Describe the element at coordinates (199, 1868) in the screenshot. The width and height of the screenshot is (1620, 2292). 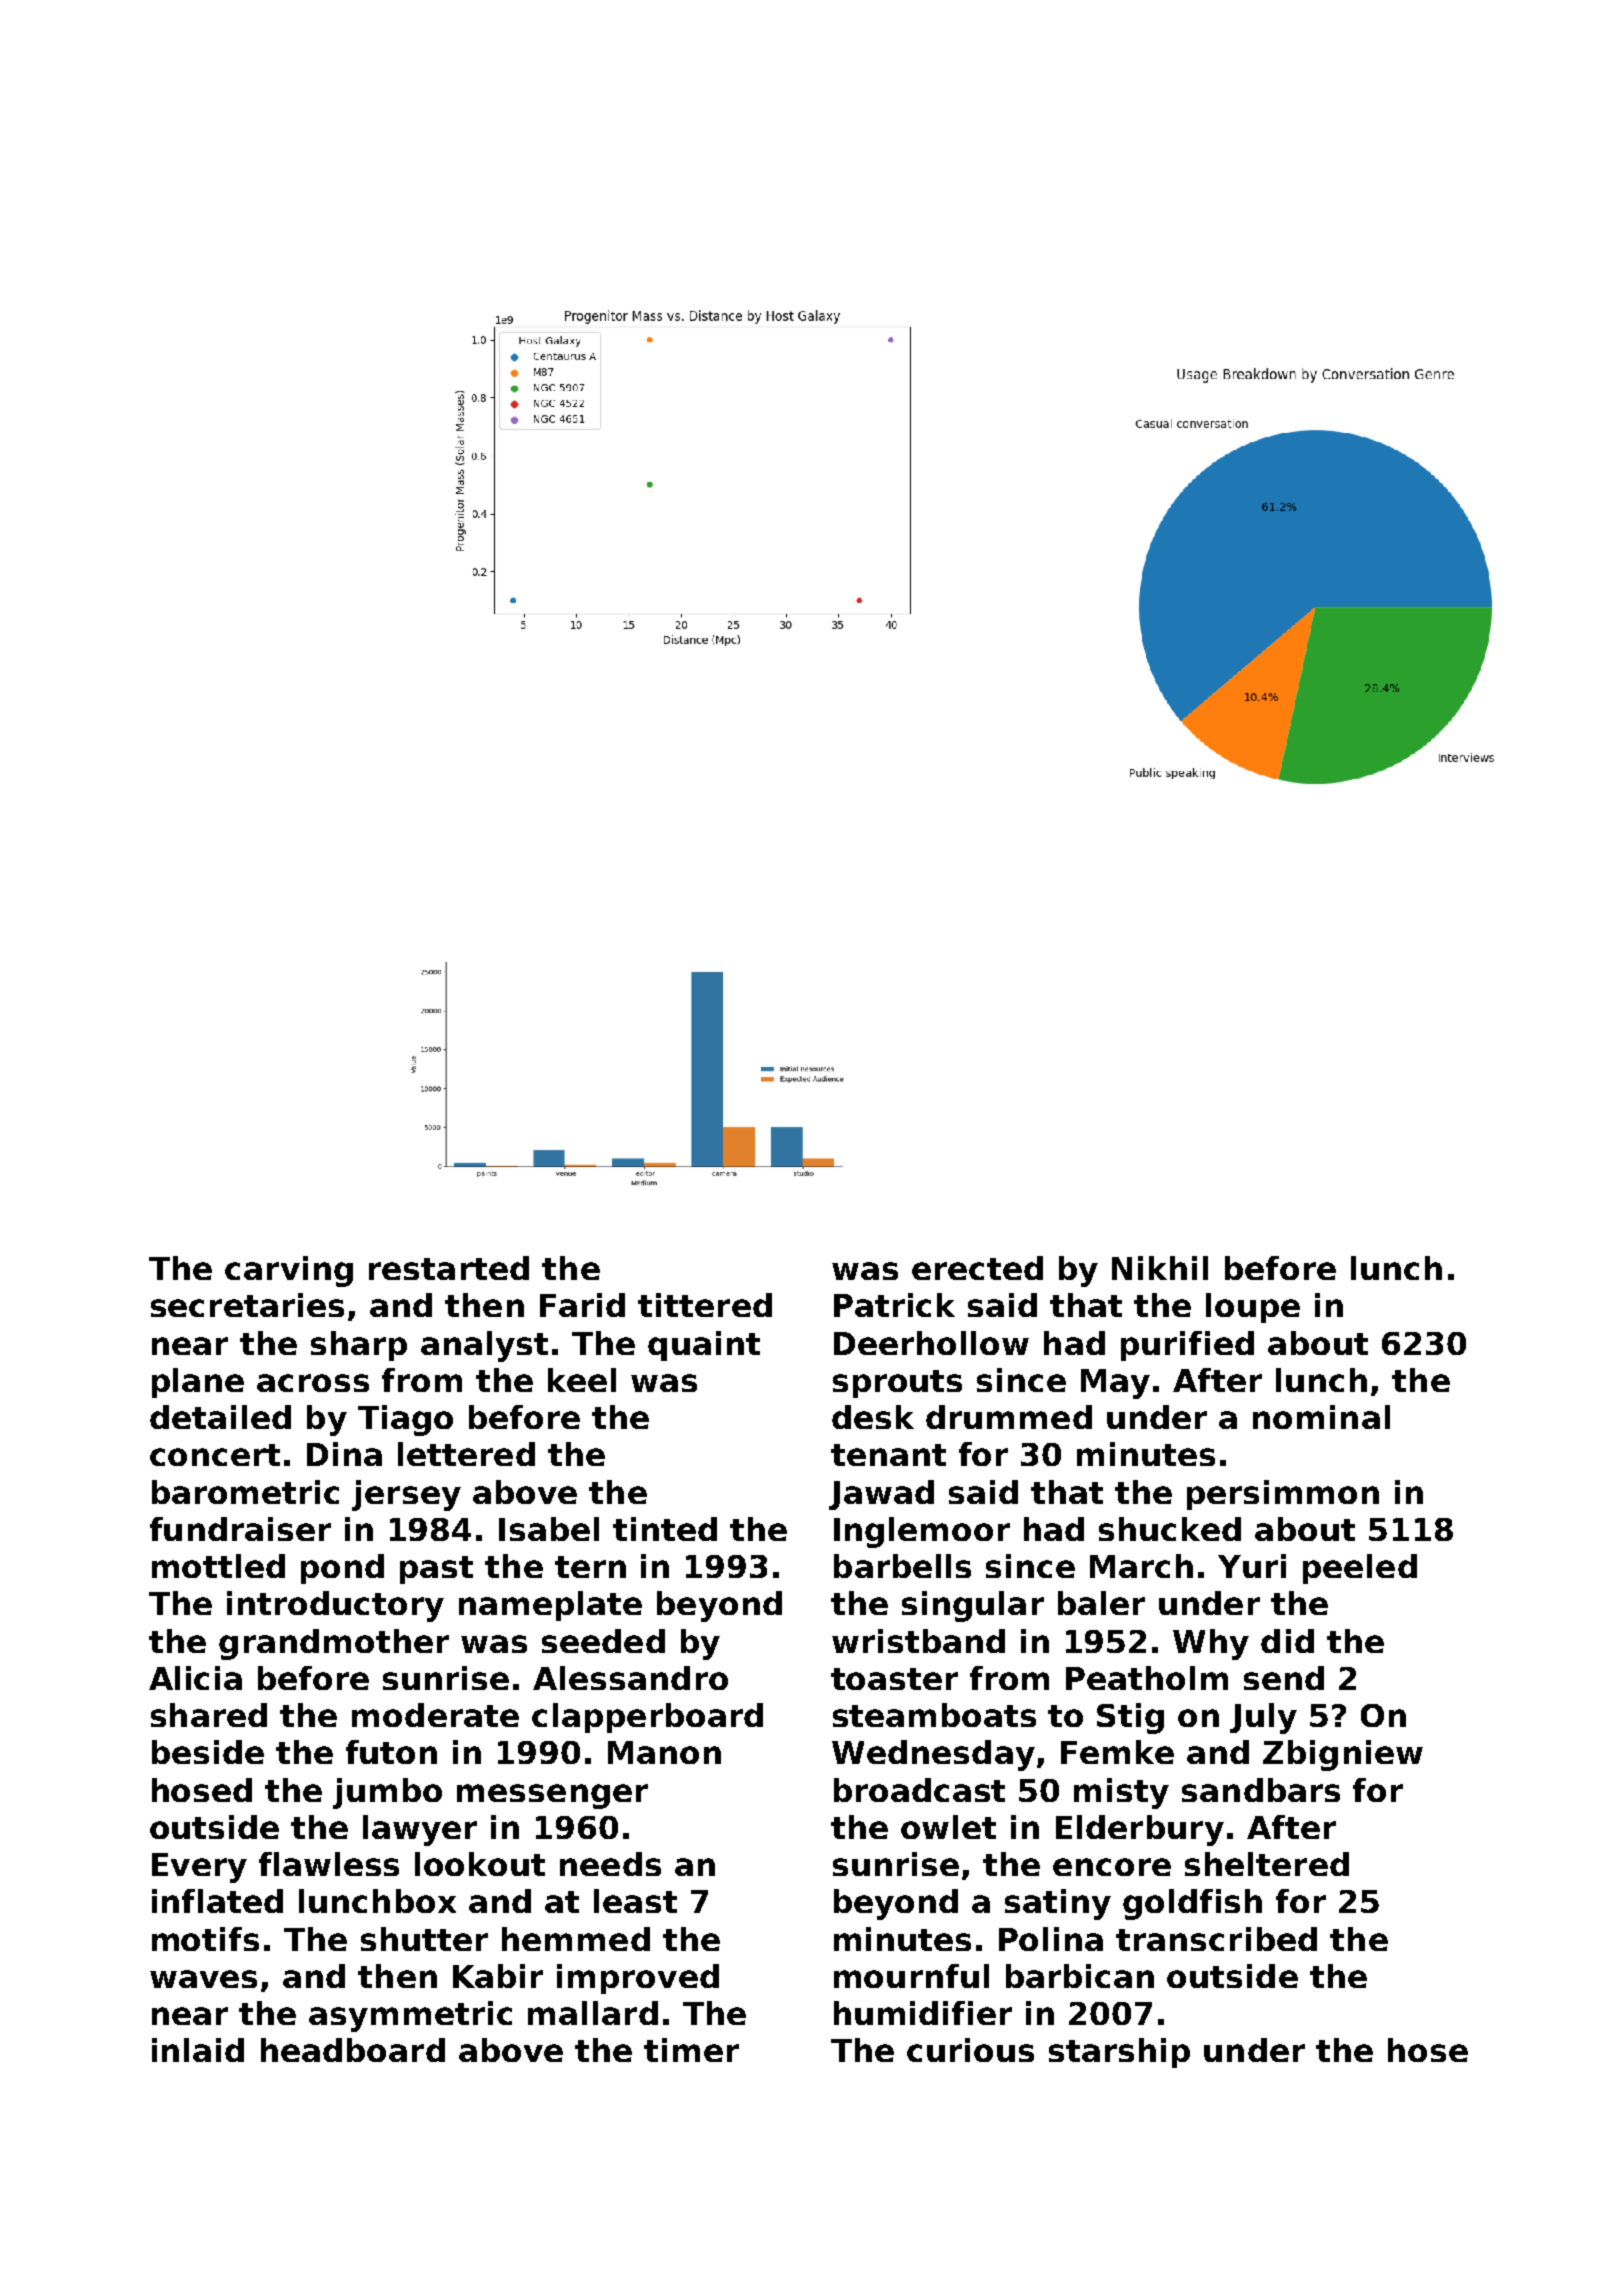
I see `Every` at that location.
